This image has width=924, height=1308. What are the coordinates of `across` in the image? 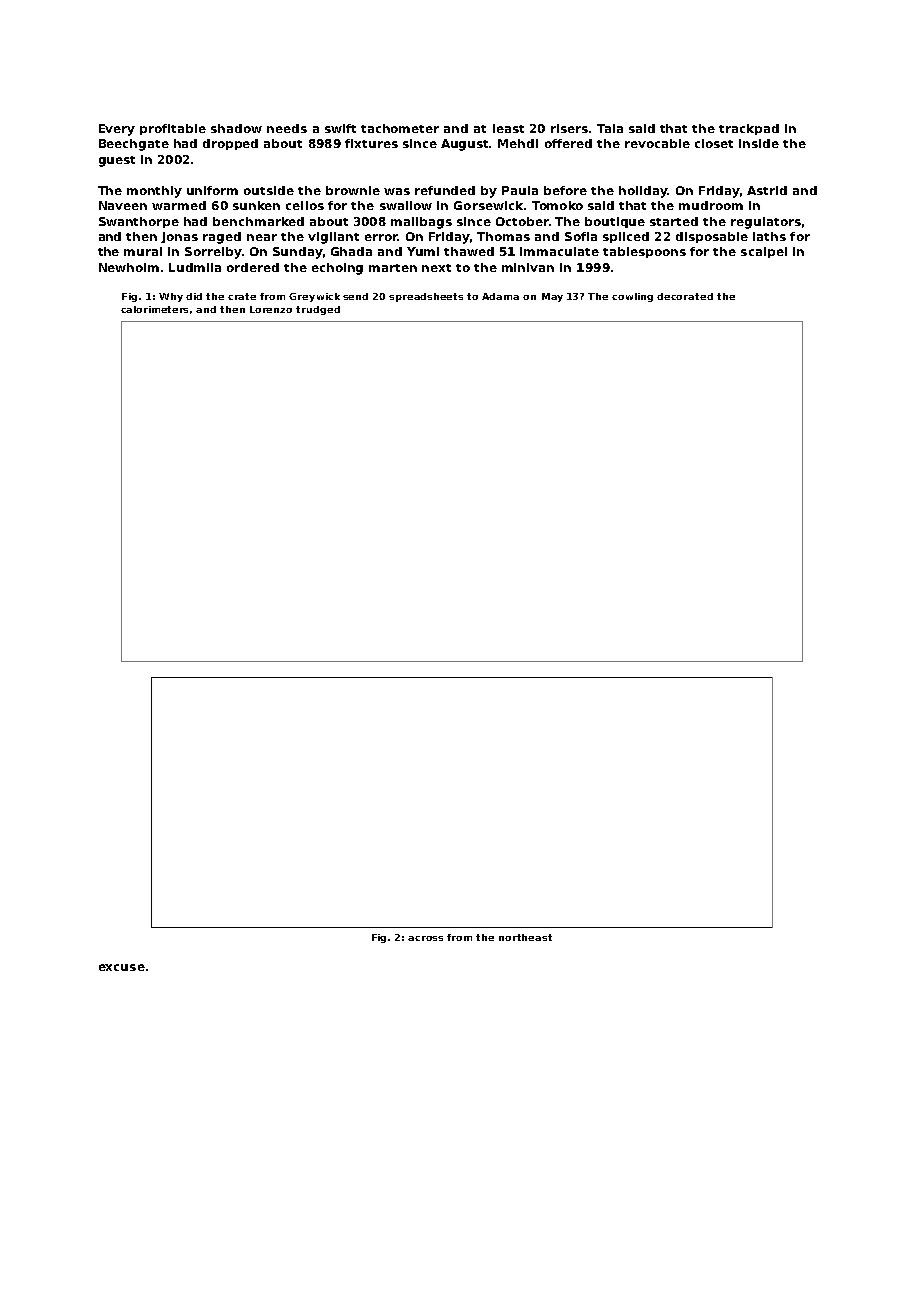 It's located at (425, 938).
